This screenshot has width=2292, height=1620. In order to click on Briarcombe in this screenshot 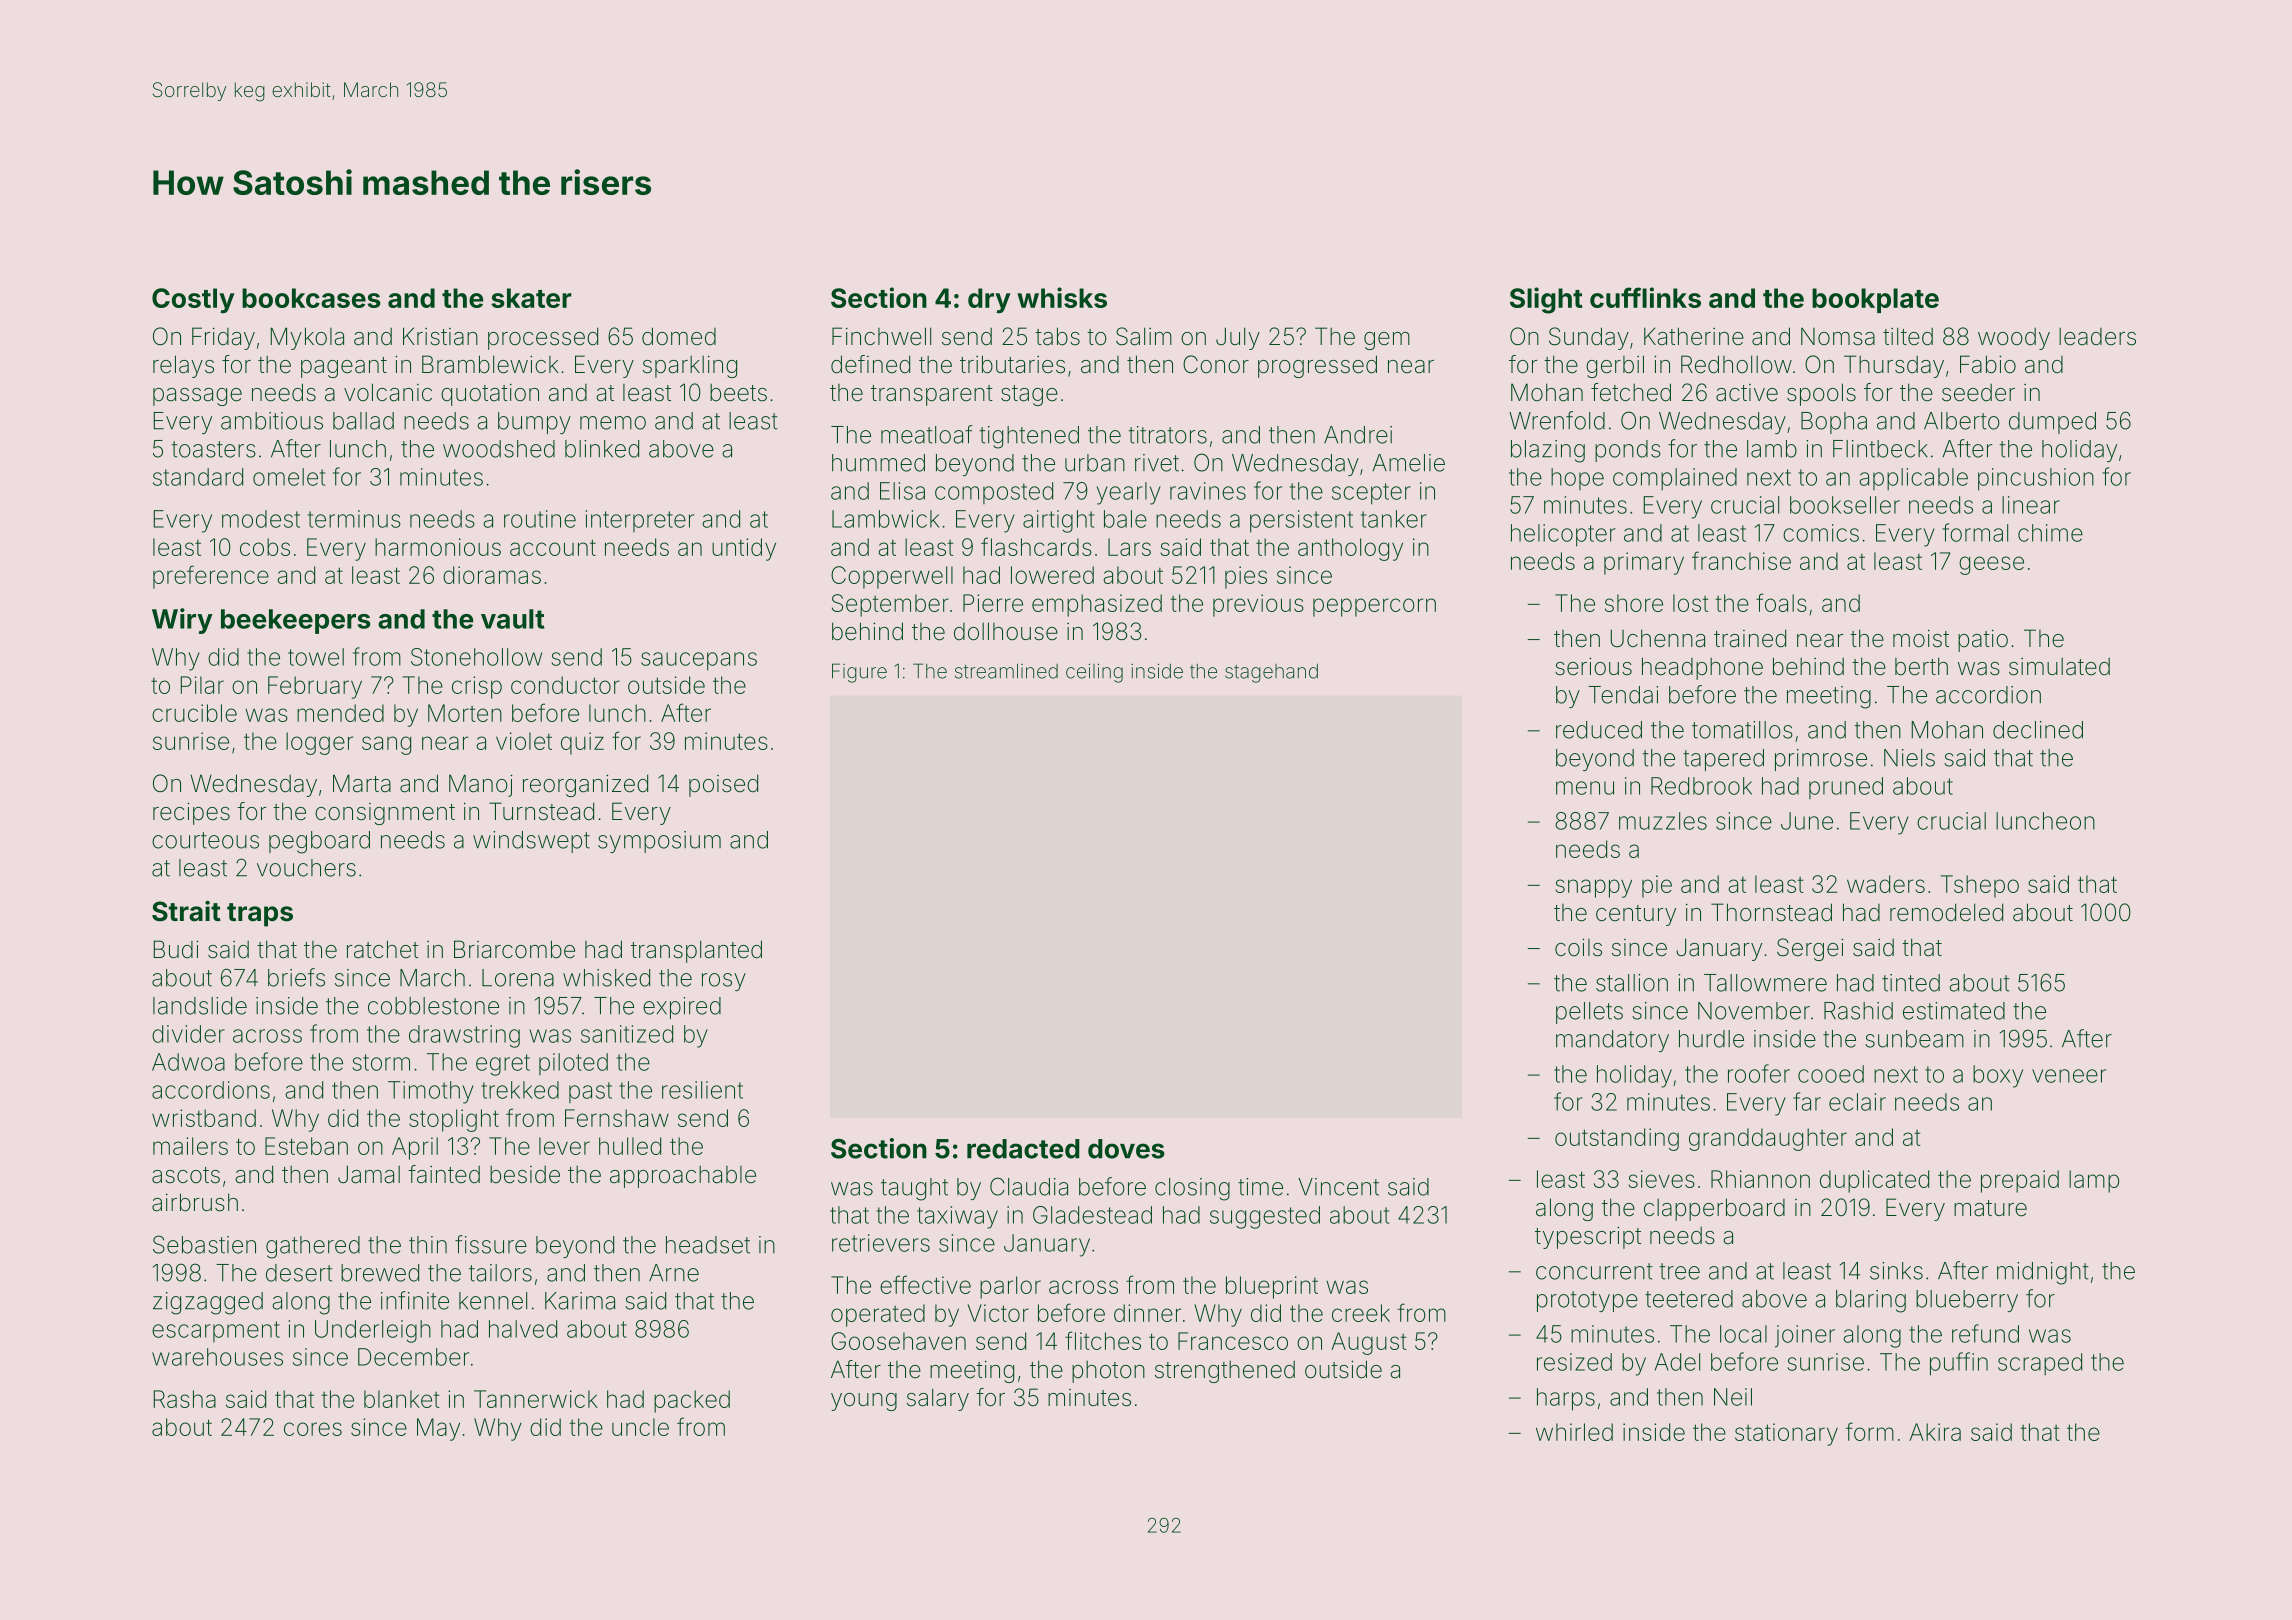, I will do `click(514, 949)`.
